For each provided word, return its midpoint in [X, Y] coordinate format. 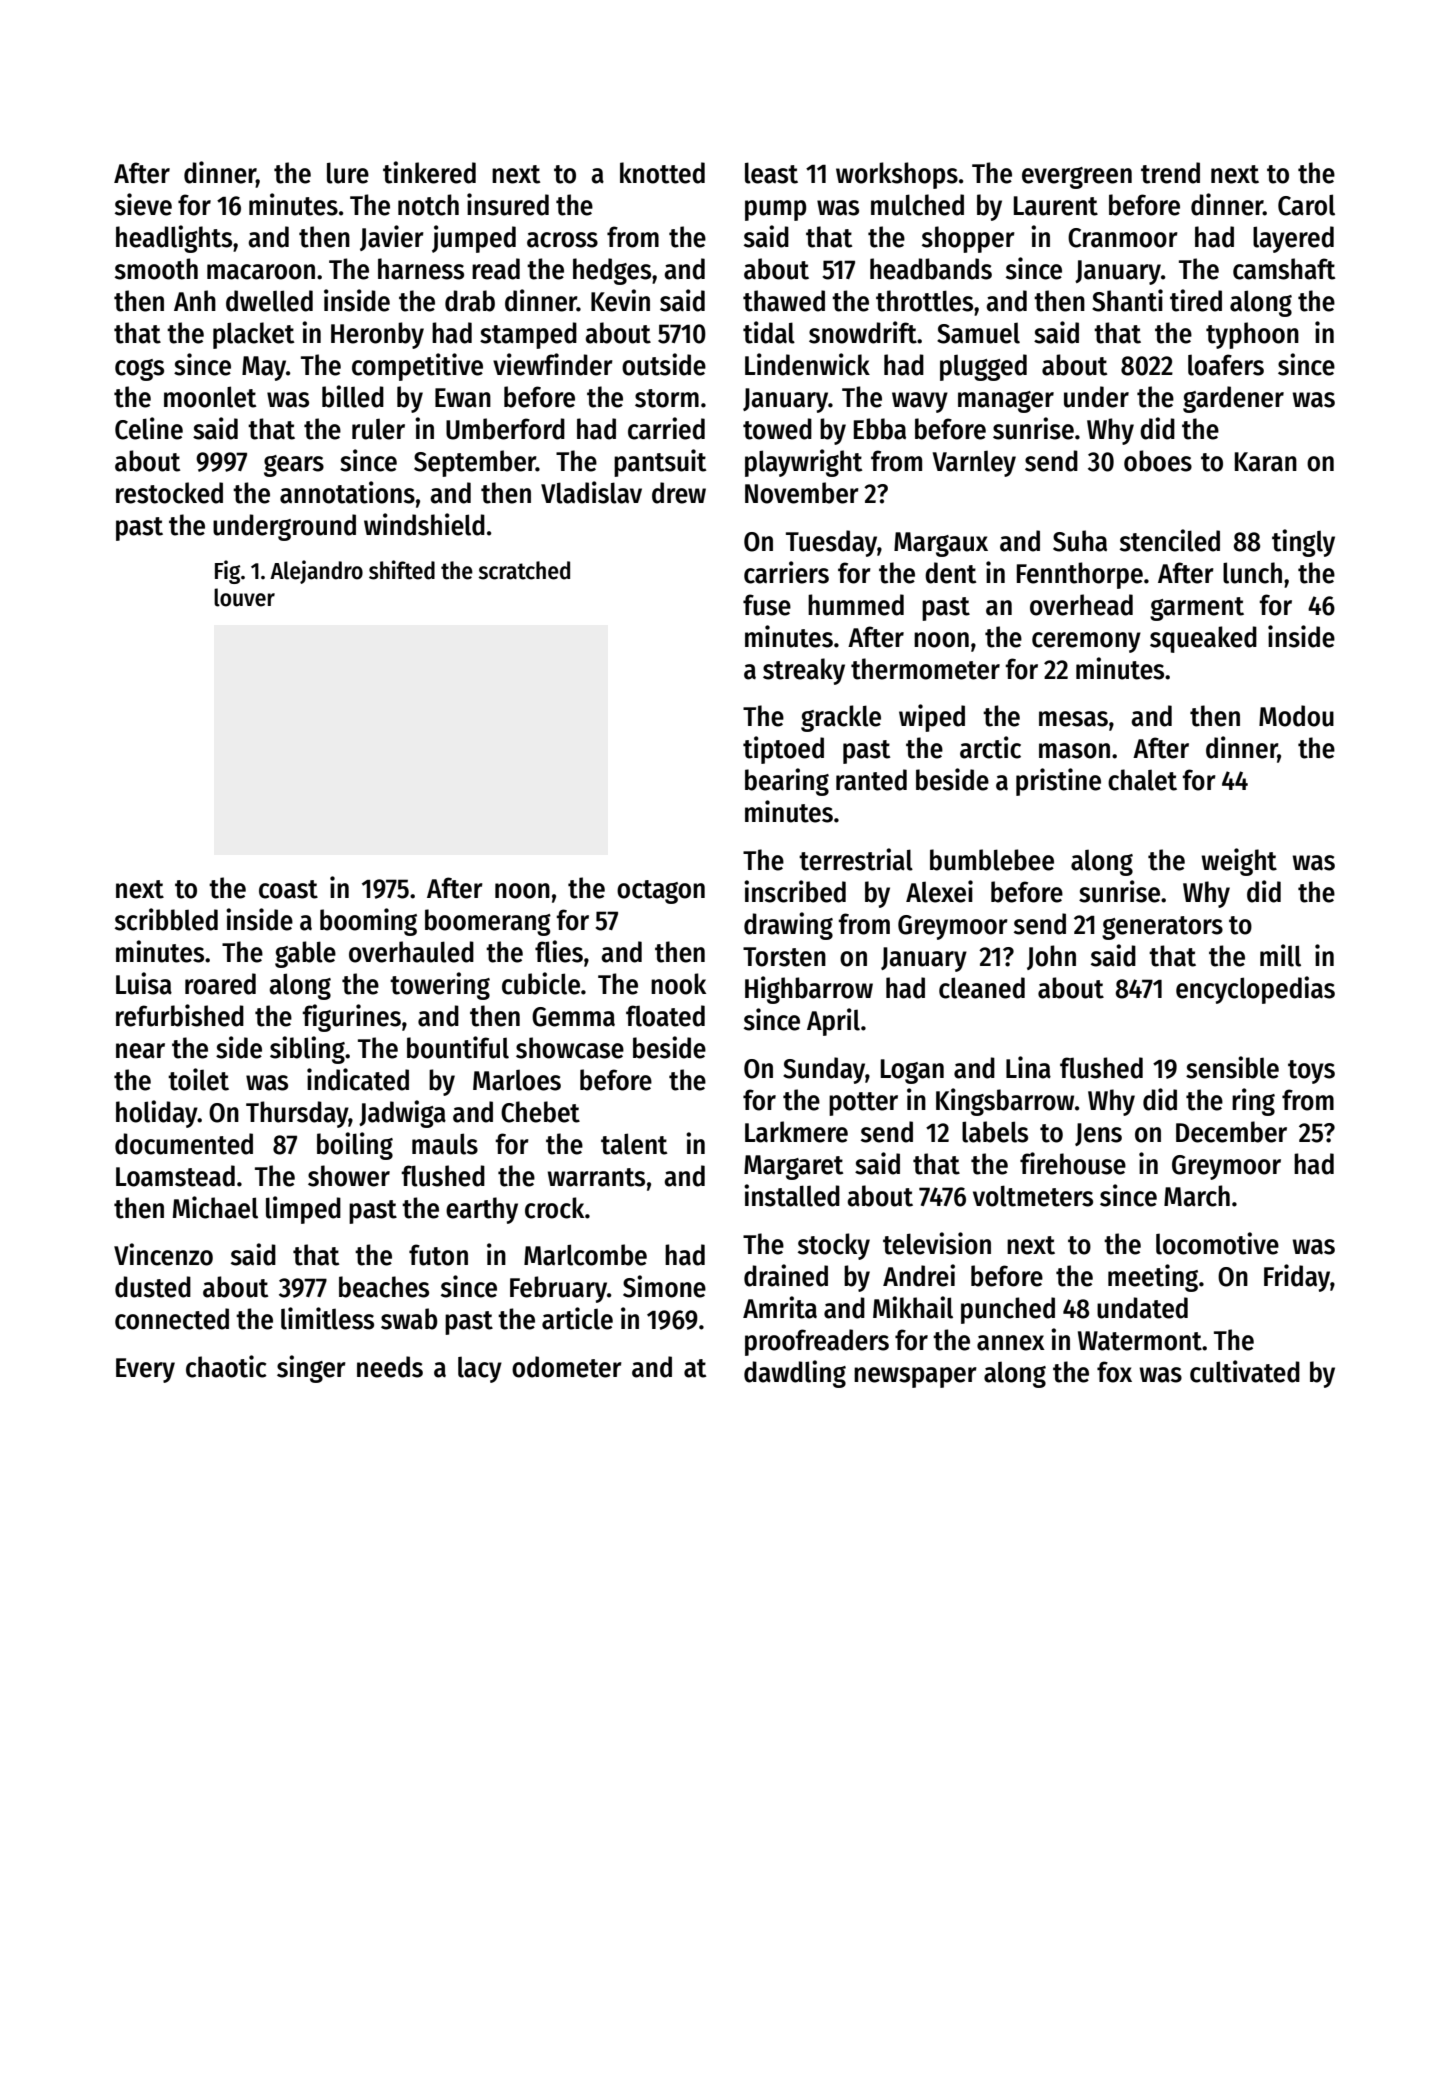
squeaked [1203, 639]
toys [1311, 1072]
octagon [661, 892]
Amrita [780, 1307]
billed [353, 396]
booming [368, 922]
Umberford [505, 429]
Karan [1266, 462]
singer [311, 1369]
